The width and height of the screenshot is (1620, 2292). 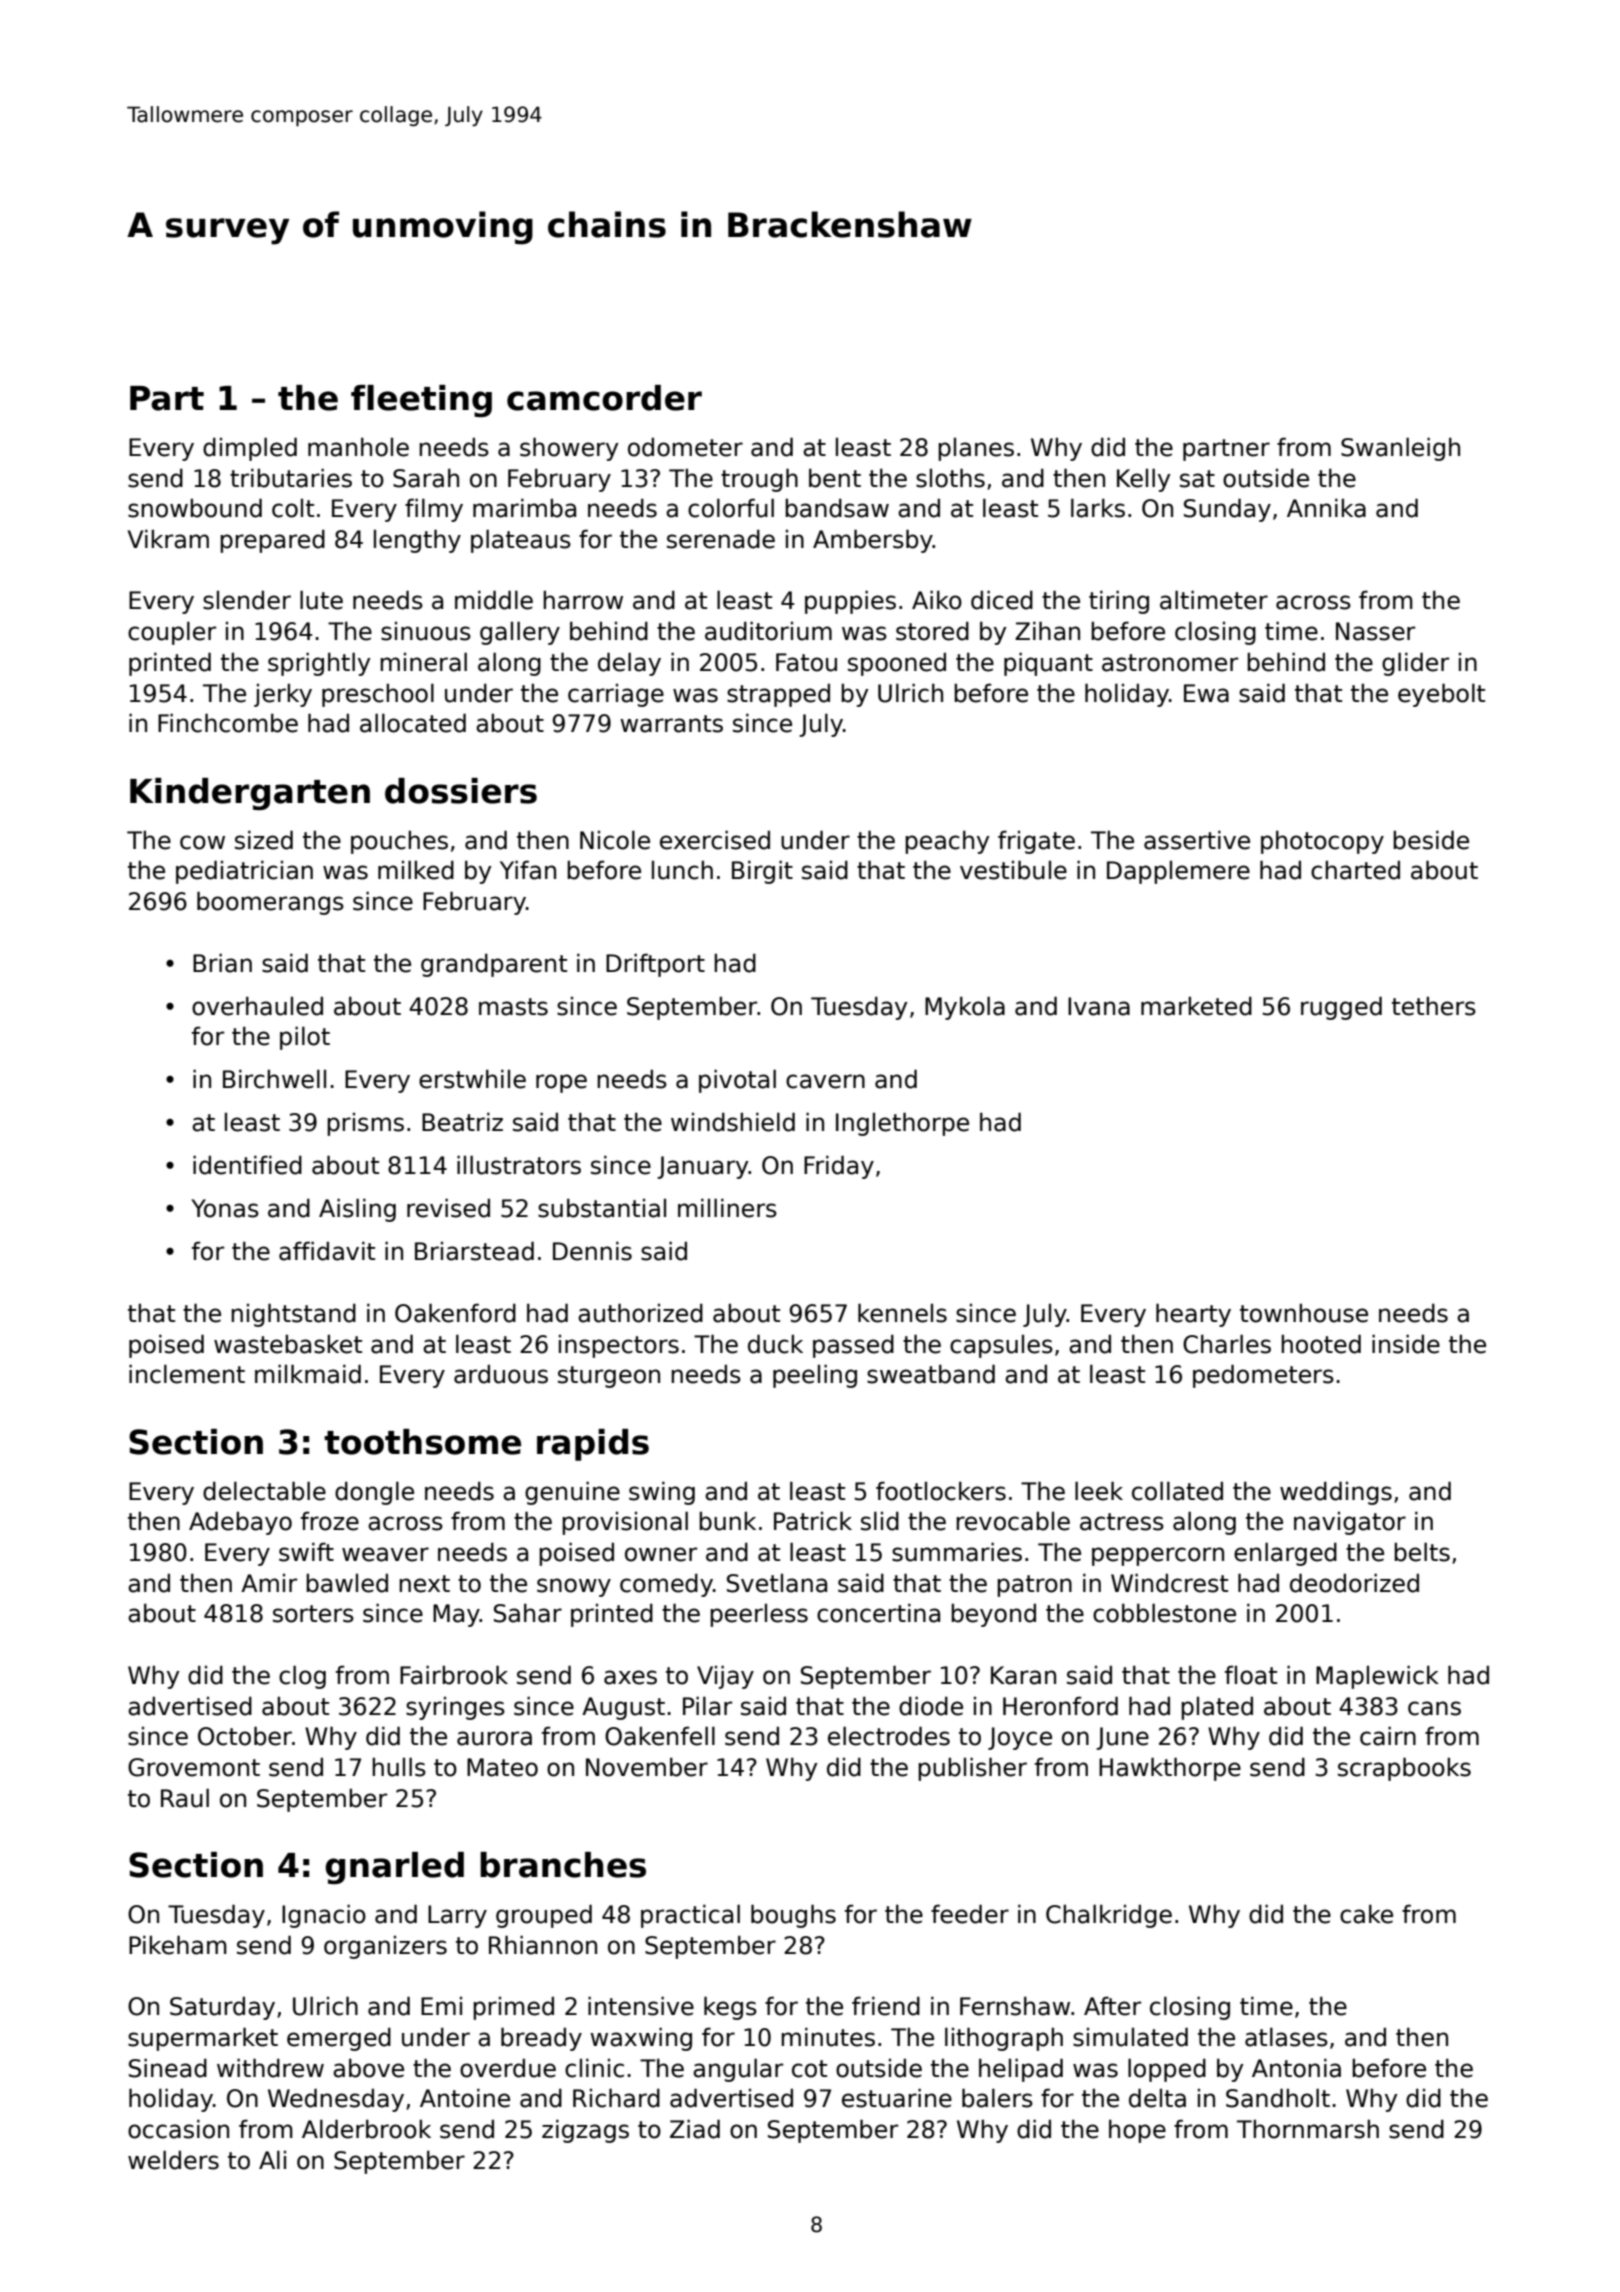 I want to click on sloths, so click(x=950, y=478).
